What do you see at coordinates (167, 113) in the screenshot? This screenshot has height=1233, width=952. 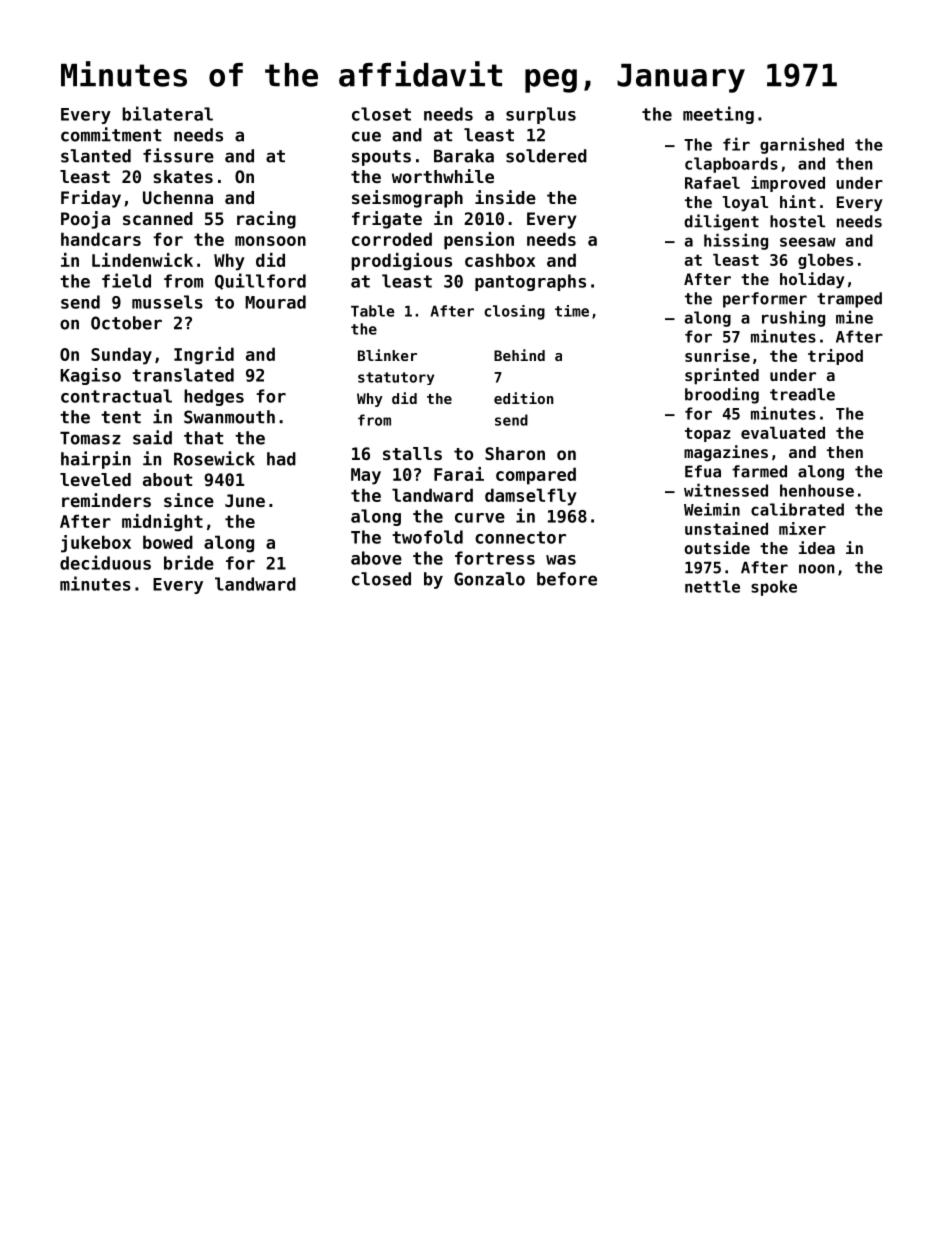 I see `bilateral` at bounding box center [167, 113].
